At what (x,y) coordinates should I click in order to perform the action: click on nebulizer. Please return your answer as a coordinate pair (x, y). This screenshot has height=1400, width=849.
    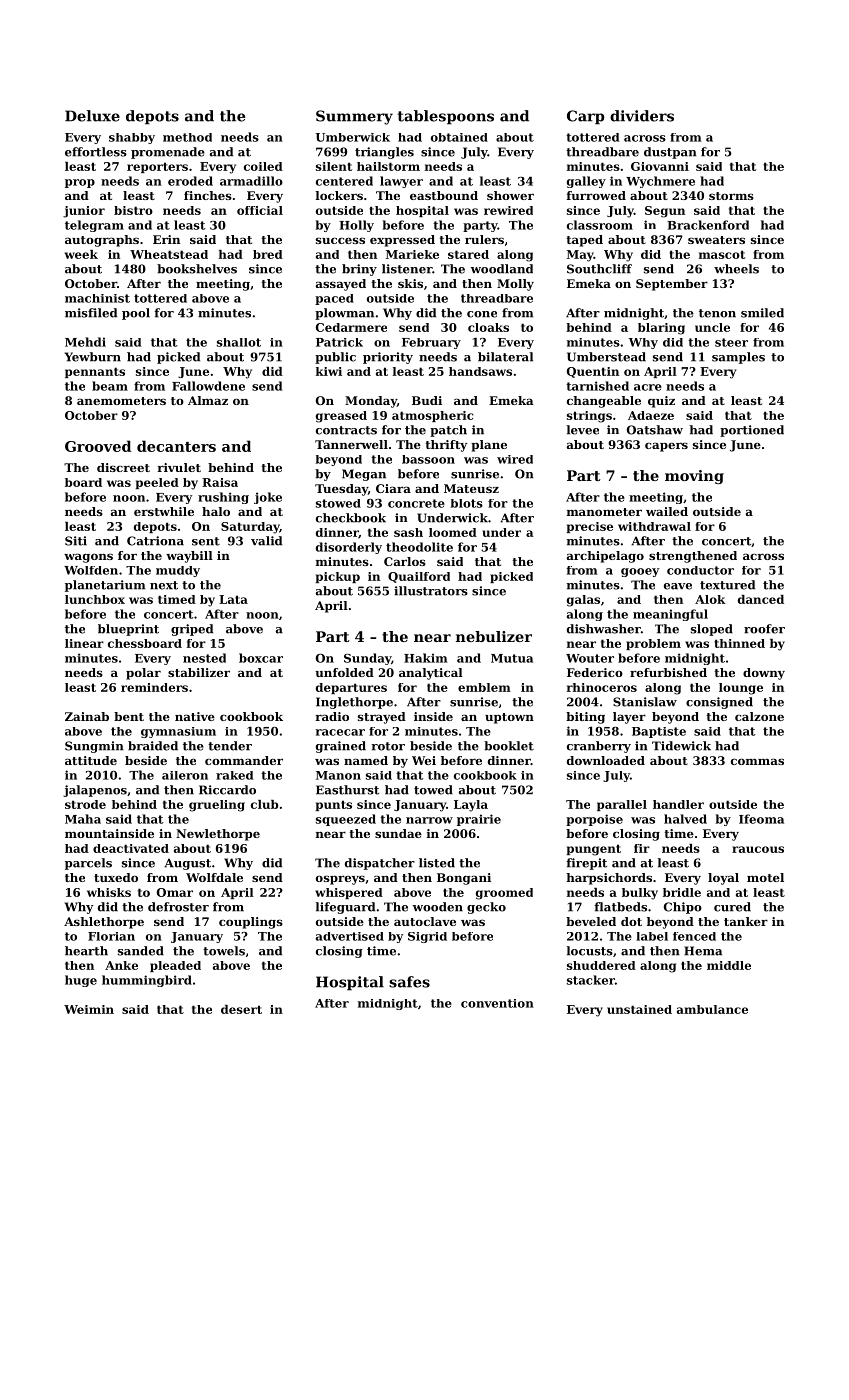
    Looking at the image, I should click on (494, 636).
